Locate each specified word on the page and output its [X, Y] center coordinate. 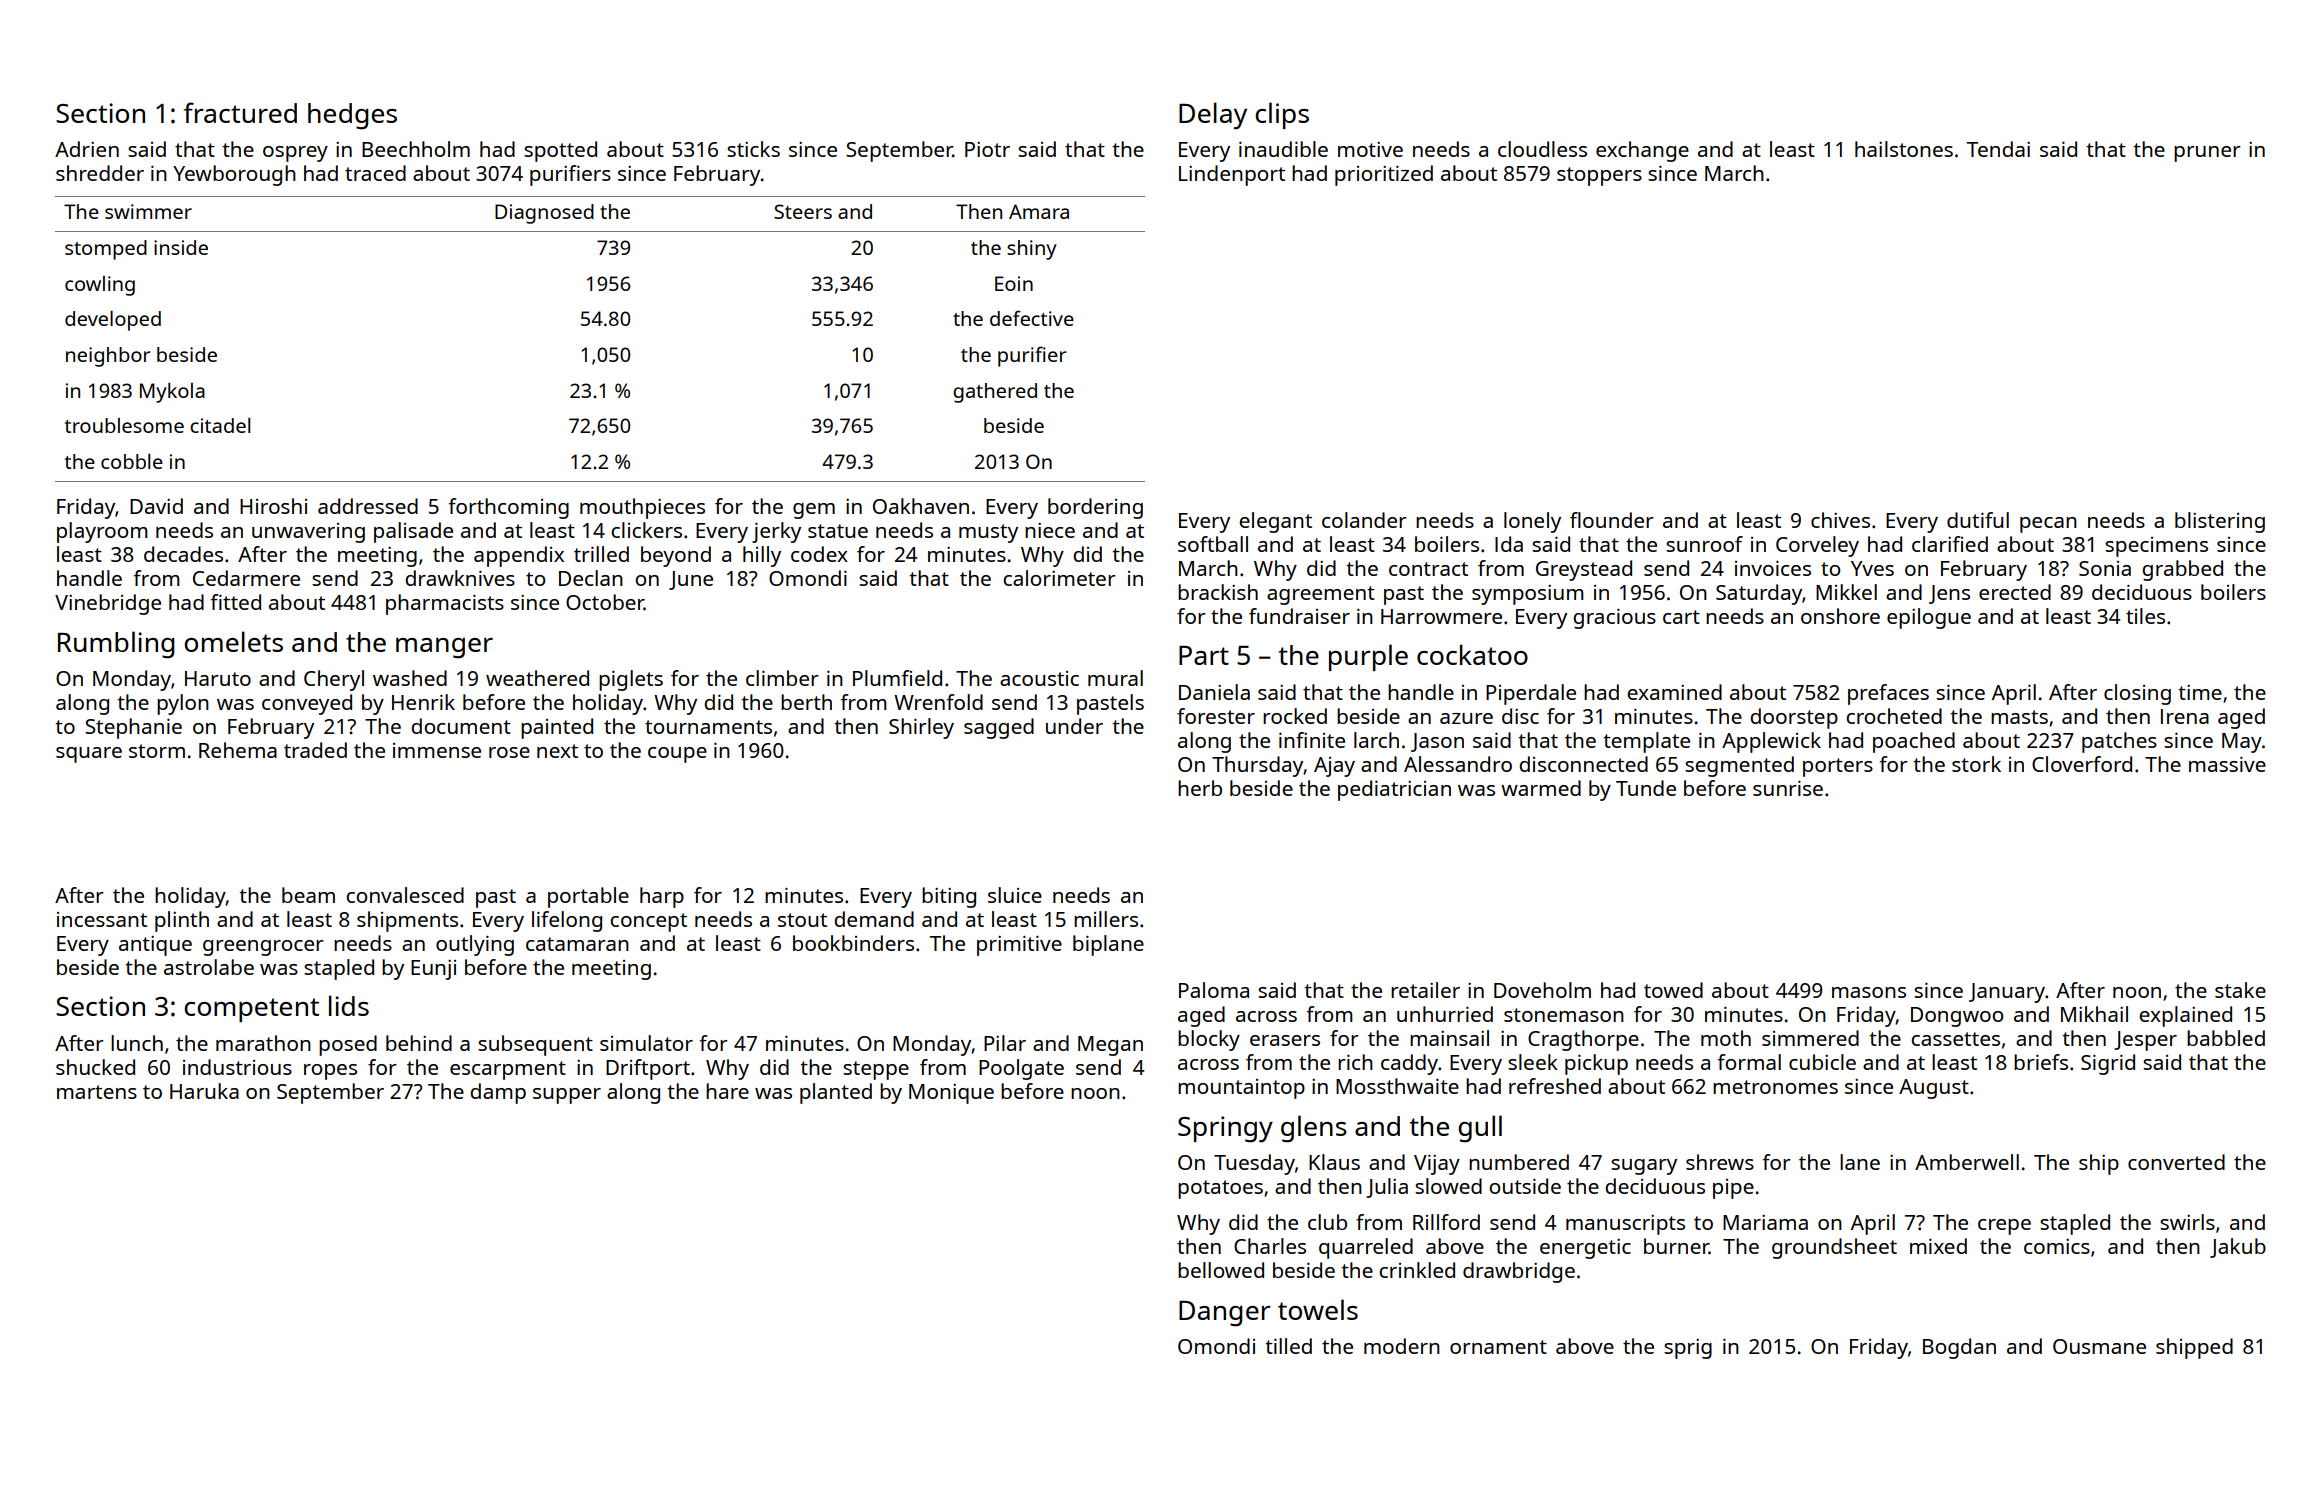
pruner [2207, 154]
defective [1032, 318]
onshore [1840, 616]
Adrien [87, 149]
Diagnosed [544, 214]
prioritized [1384, 175]
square [89, 755]
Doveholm [1542, 990]
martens [97, 1092]
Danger [1225, 1314]
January [2007, 993]
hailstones [1904, 149]
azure [1466, 718]
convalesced [405, 895]
